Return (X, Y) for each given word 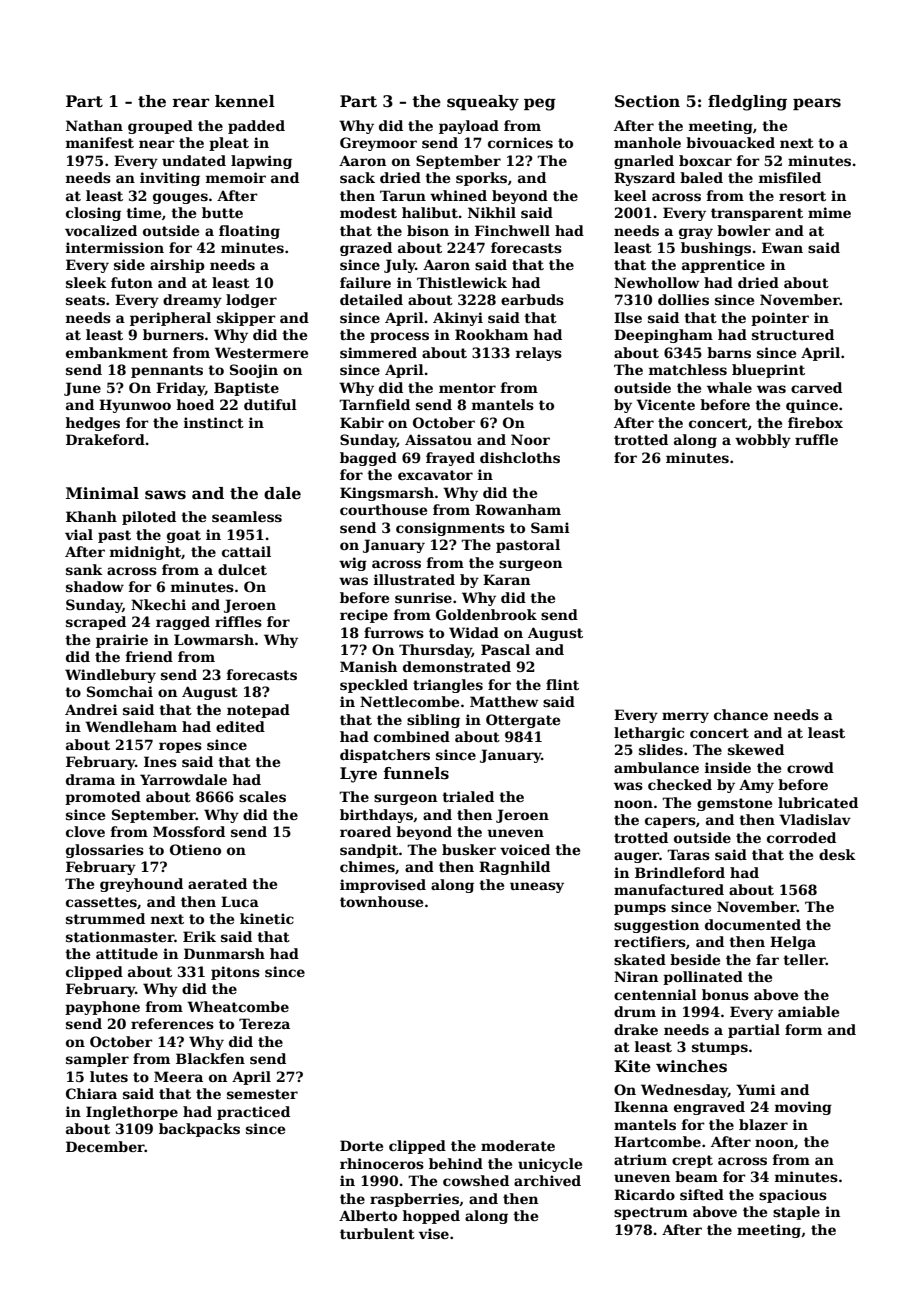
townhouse (381, 901)
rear (191, 103)
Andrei (91, 709)
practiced (253, 1113)
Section (647, 101)
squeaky (483, 103)
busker (469, 849)
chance (741, 714)
